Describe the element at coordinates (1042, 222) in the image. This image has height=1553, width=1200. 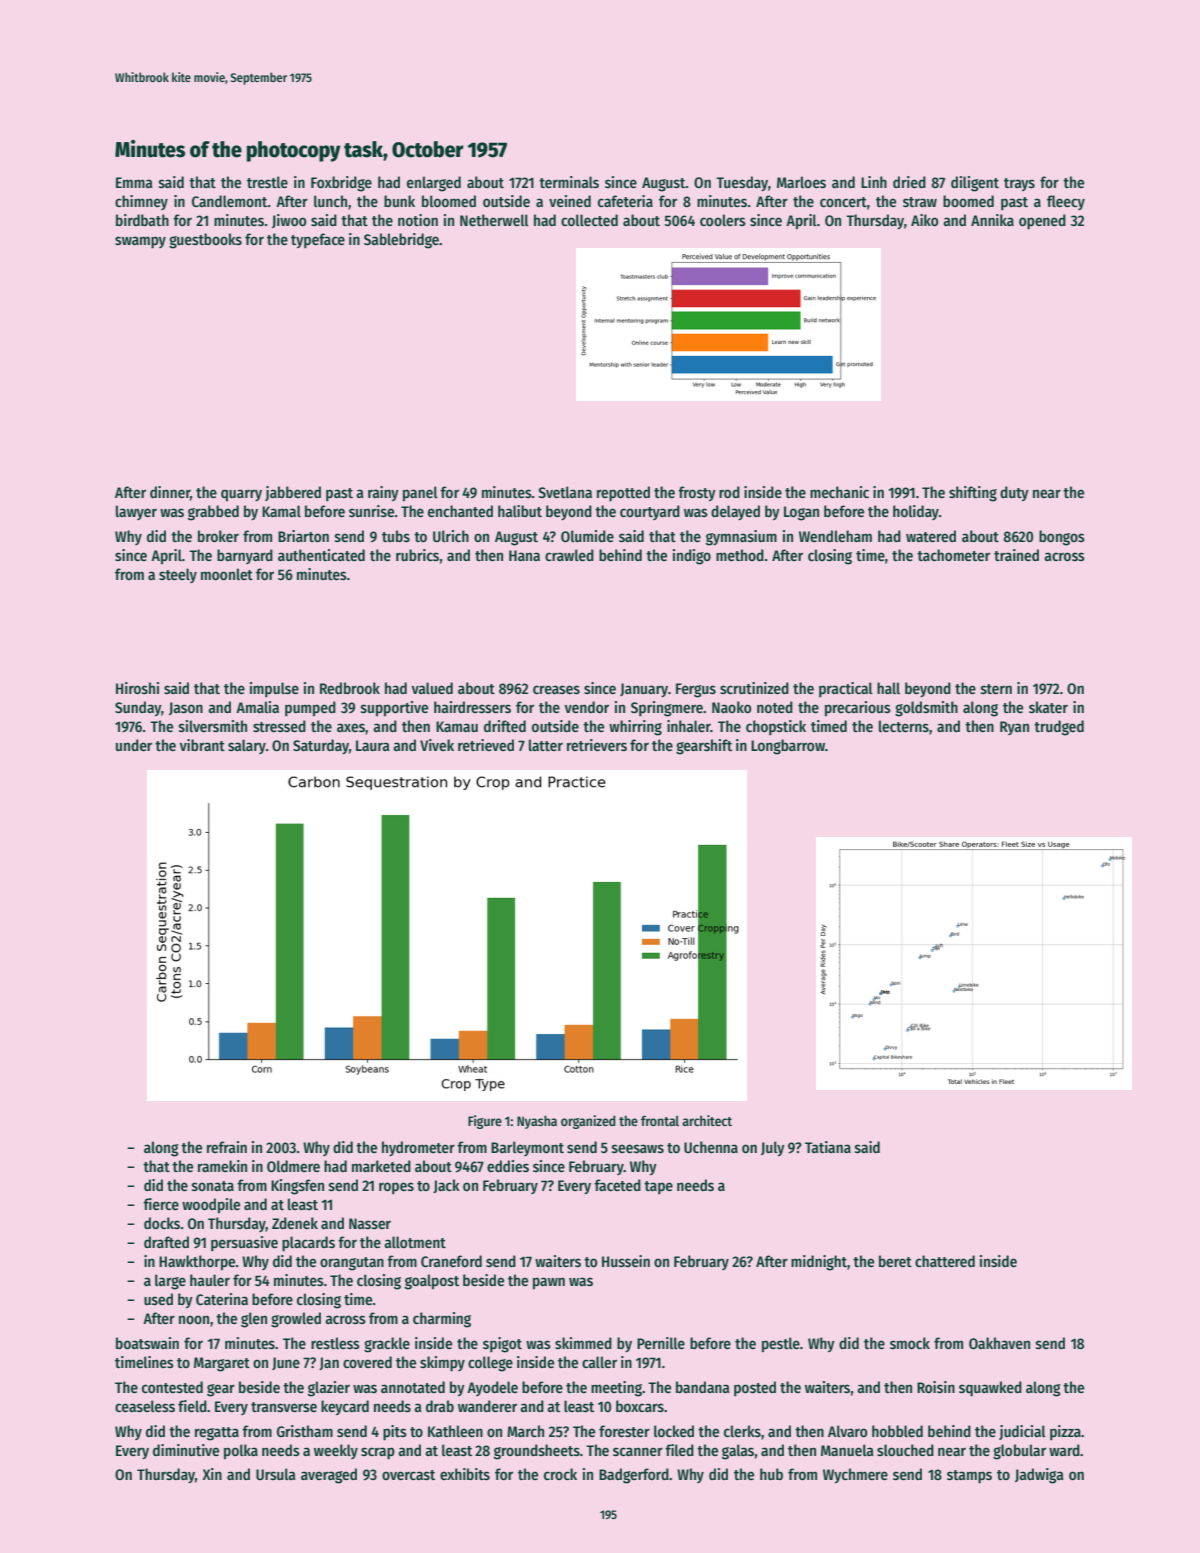
I see `opened` at that location.
